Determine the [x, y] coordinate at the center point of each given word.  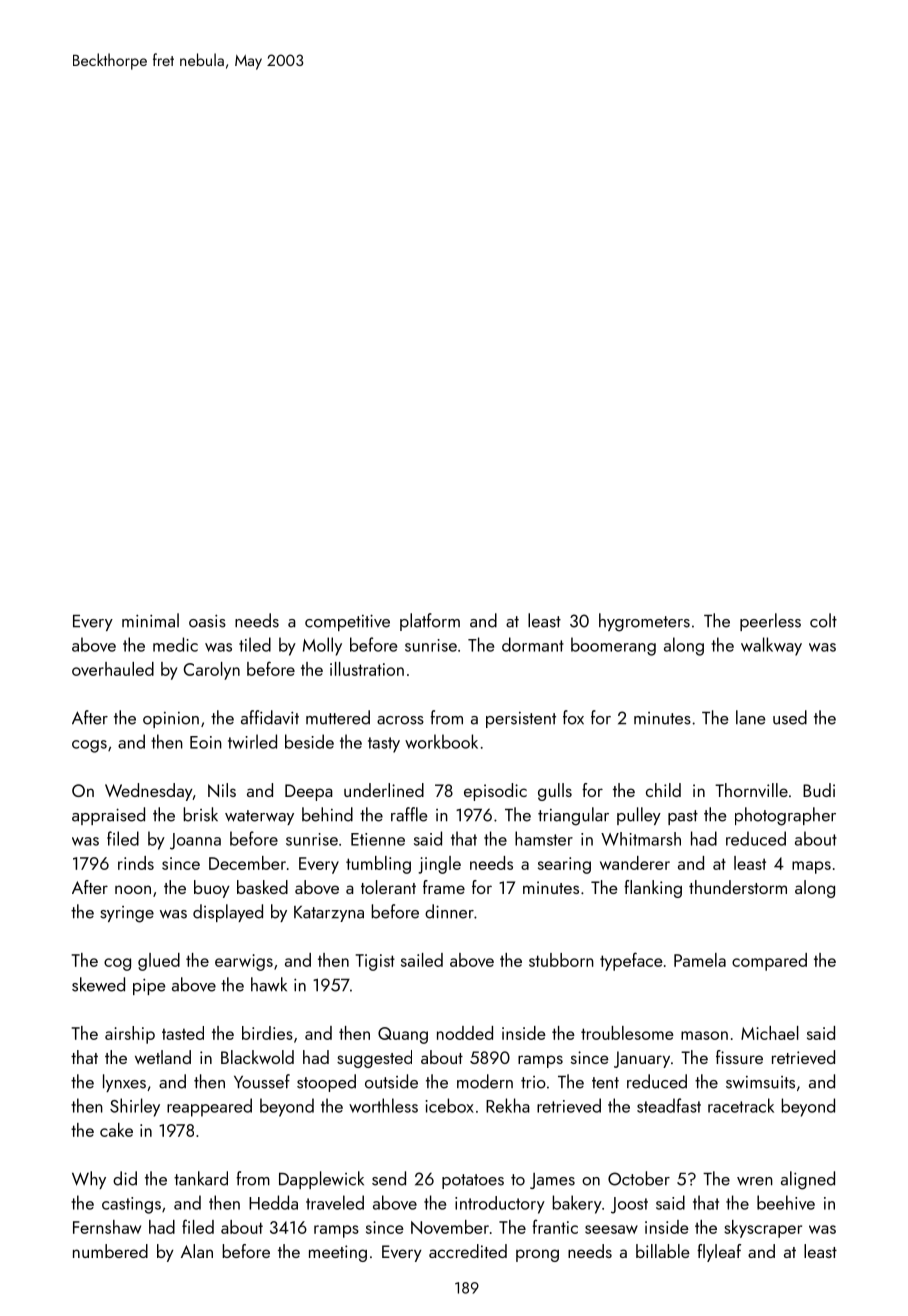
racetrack [741, 1105]
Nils [222, 790]
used [790, 717]
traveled [335, 1202]
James [552, 1181]
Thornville [751, 790]
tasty [384, 745]
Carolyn [211, 671]
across [400, 720]
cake [116, 1130]
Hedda [273, 1202]
